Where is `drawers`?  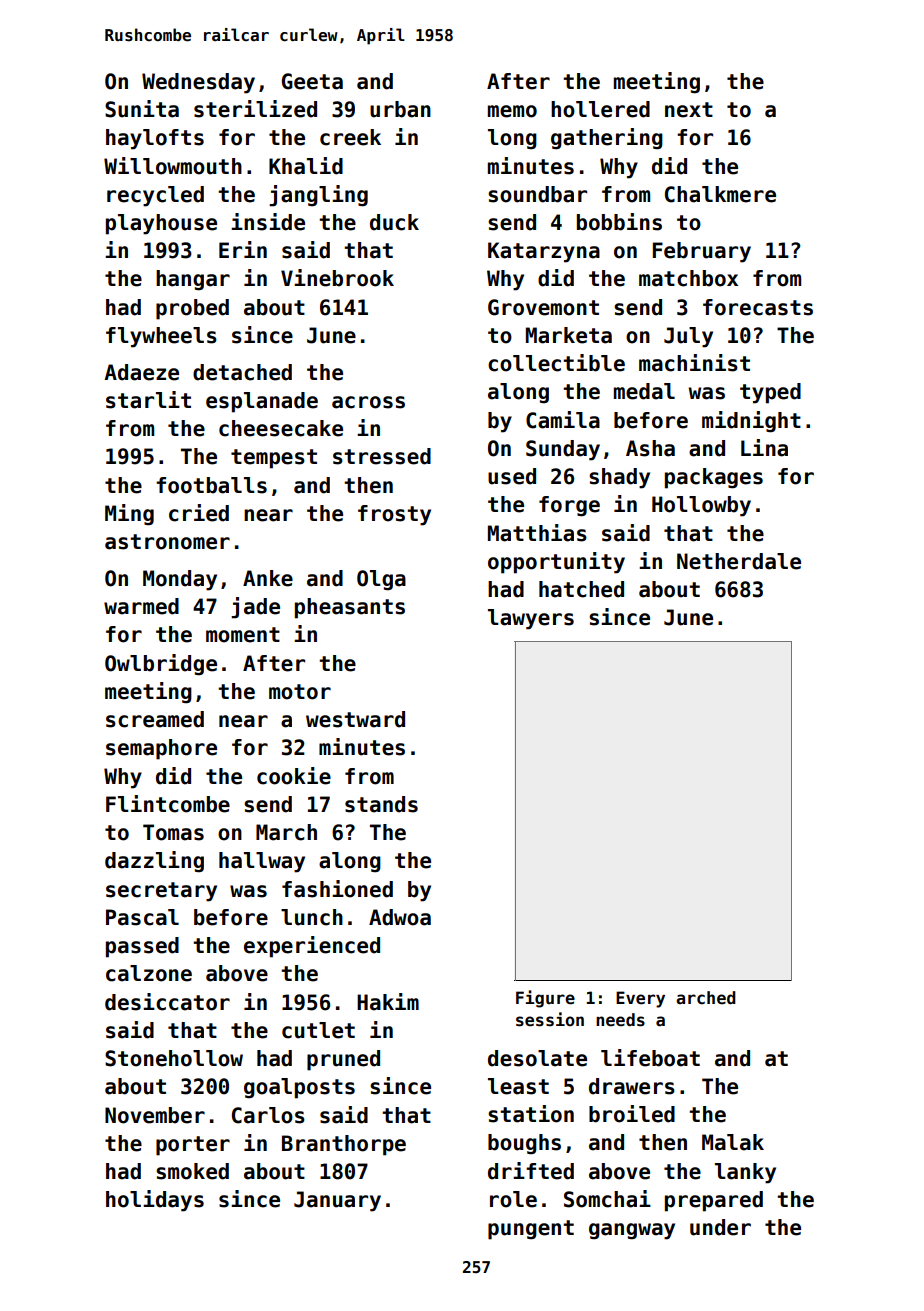
drawers is located at coordinates (632, 1086).
